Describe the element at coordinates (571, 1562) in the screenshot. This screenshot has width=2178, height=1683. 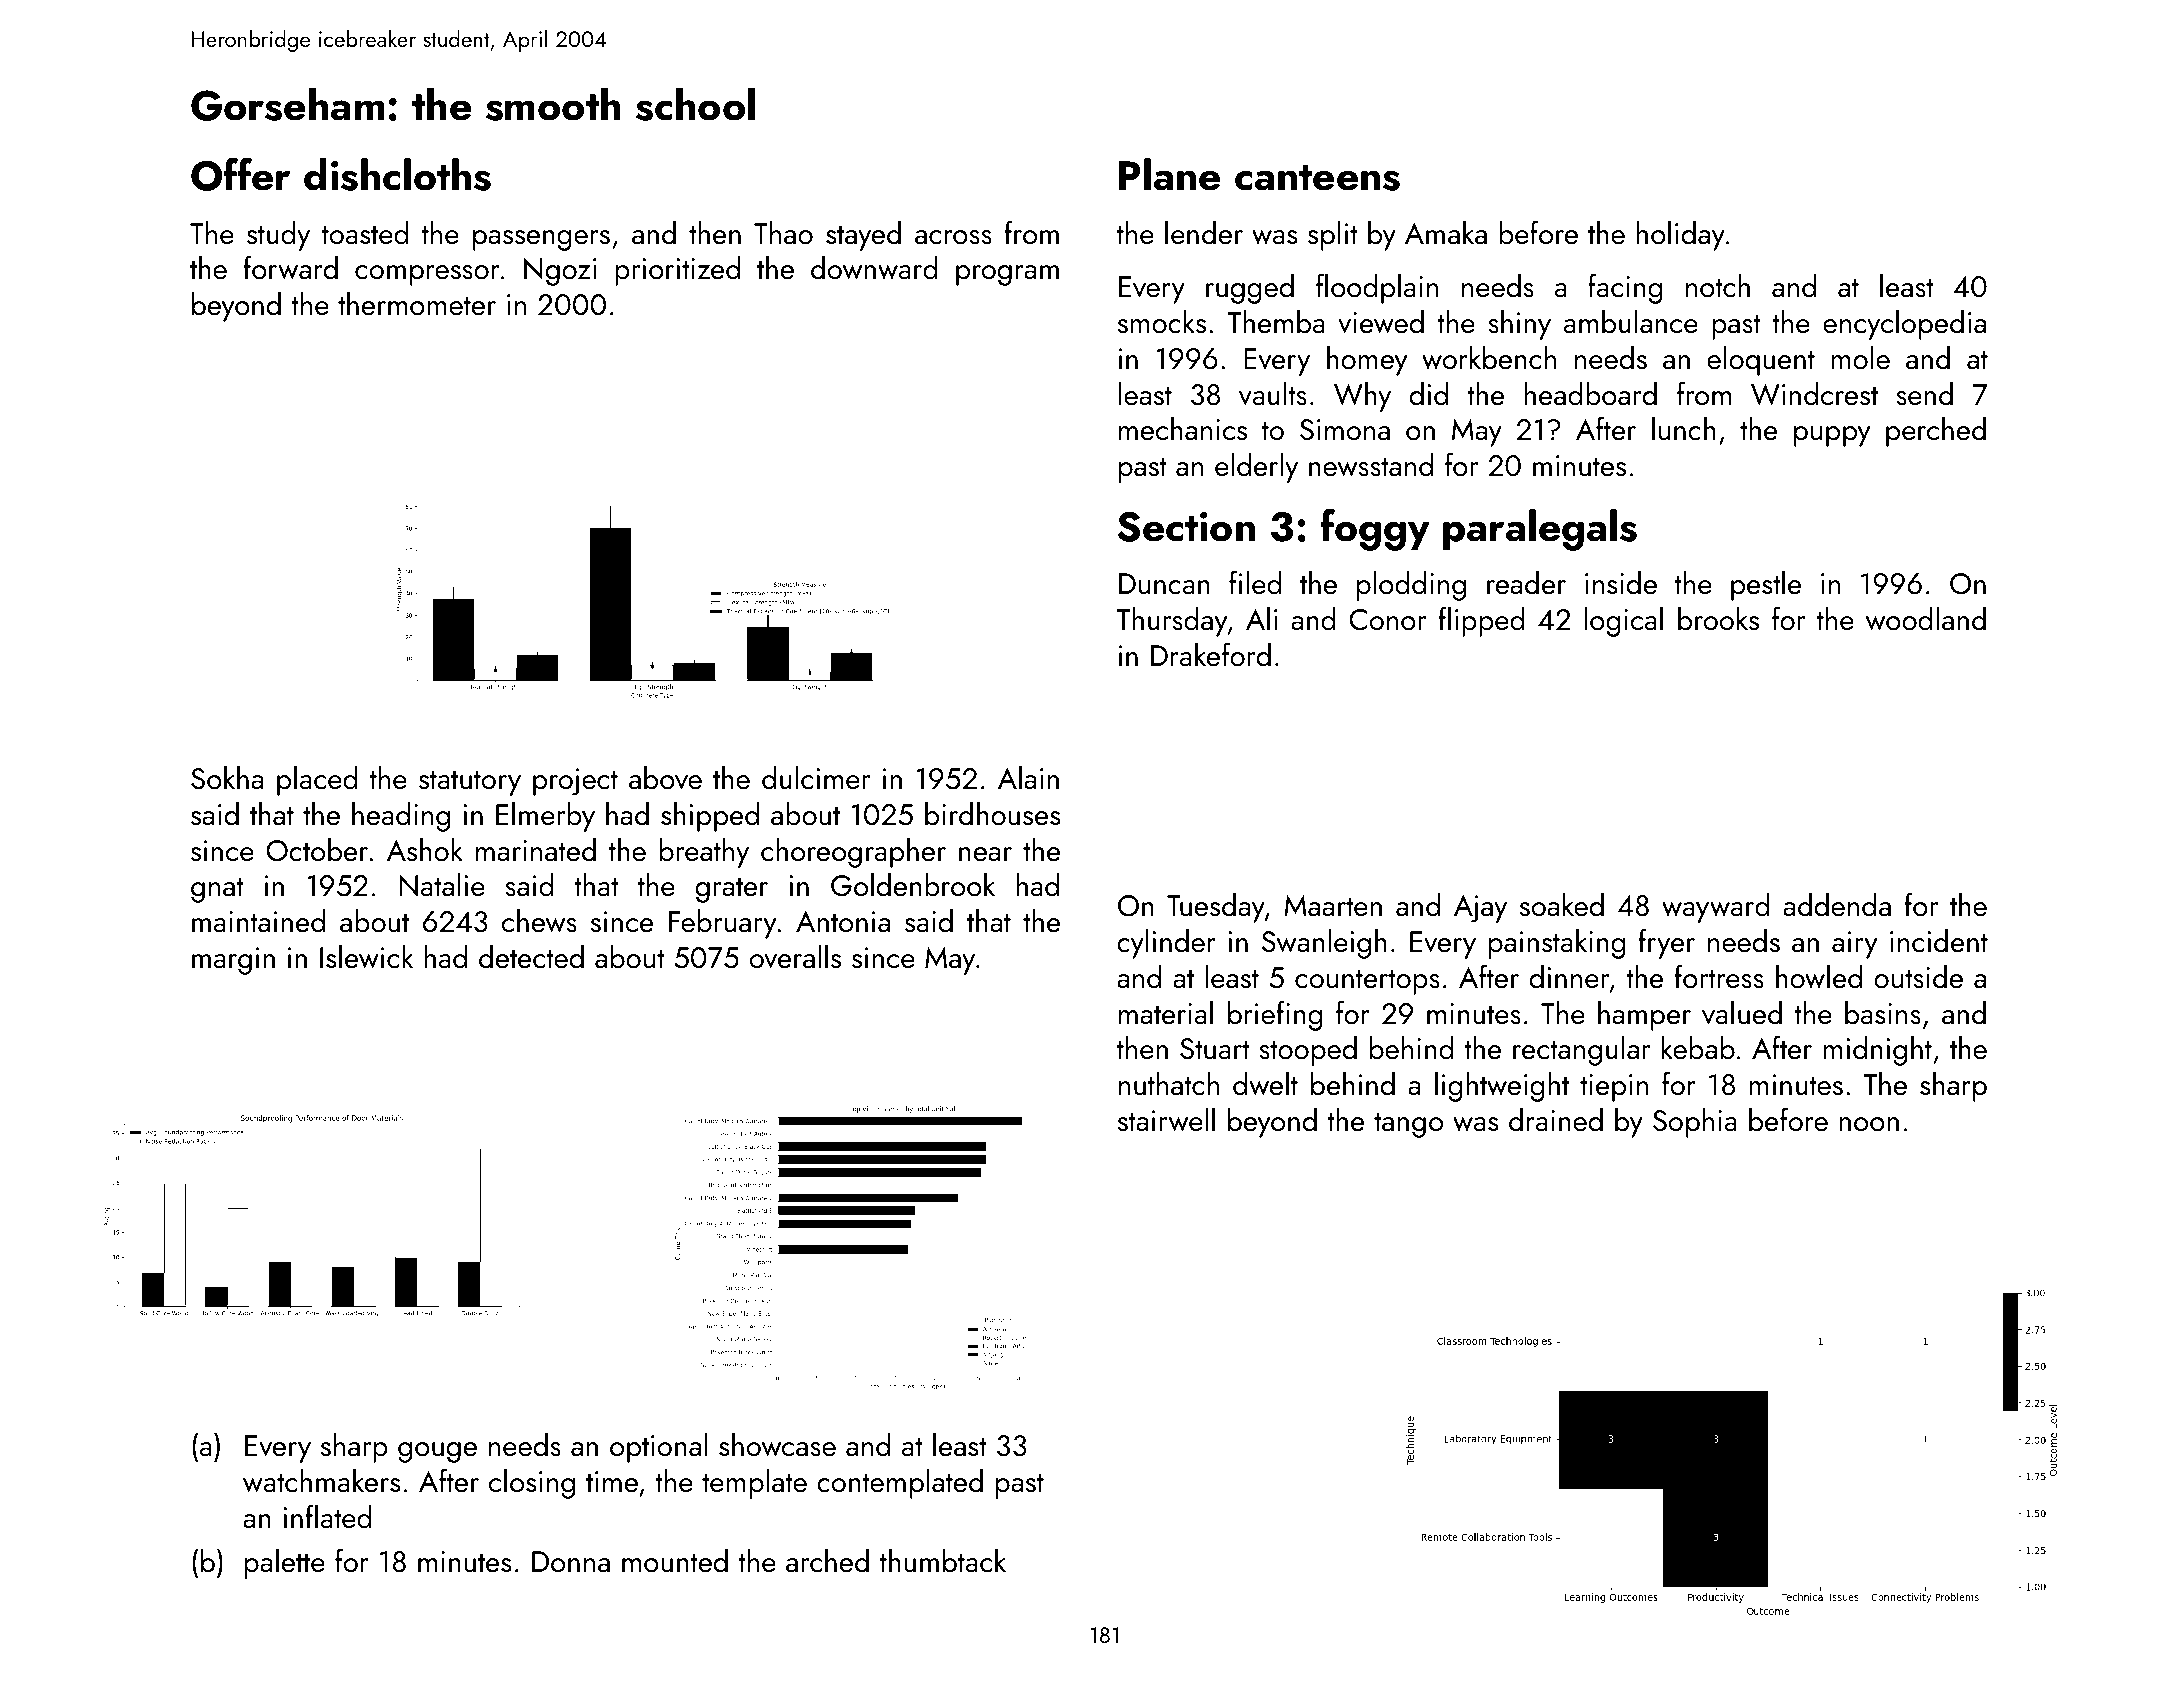
I see `Donna` at that location.
